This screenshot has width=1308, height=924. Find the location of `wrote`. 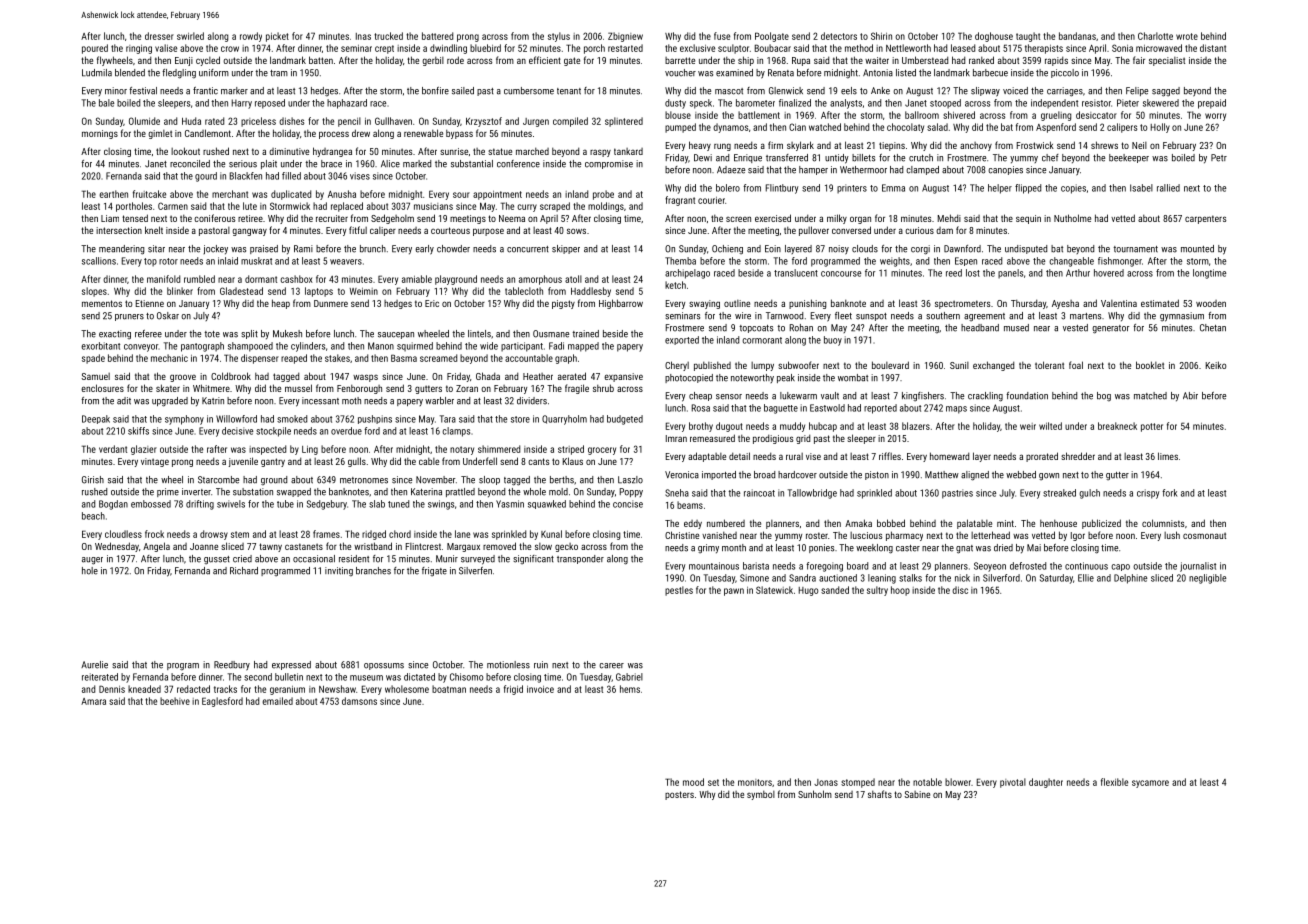

wrote is located at coordinates (1187, 36).
